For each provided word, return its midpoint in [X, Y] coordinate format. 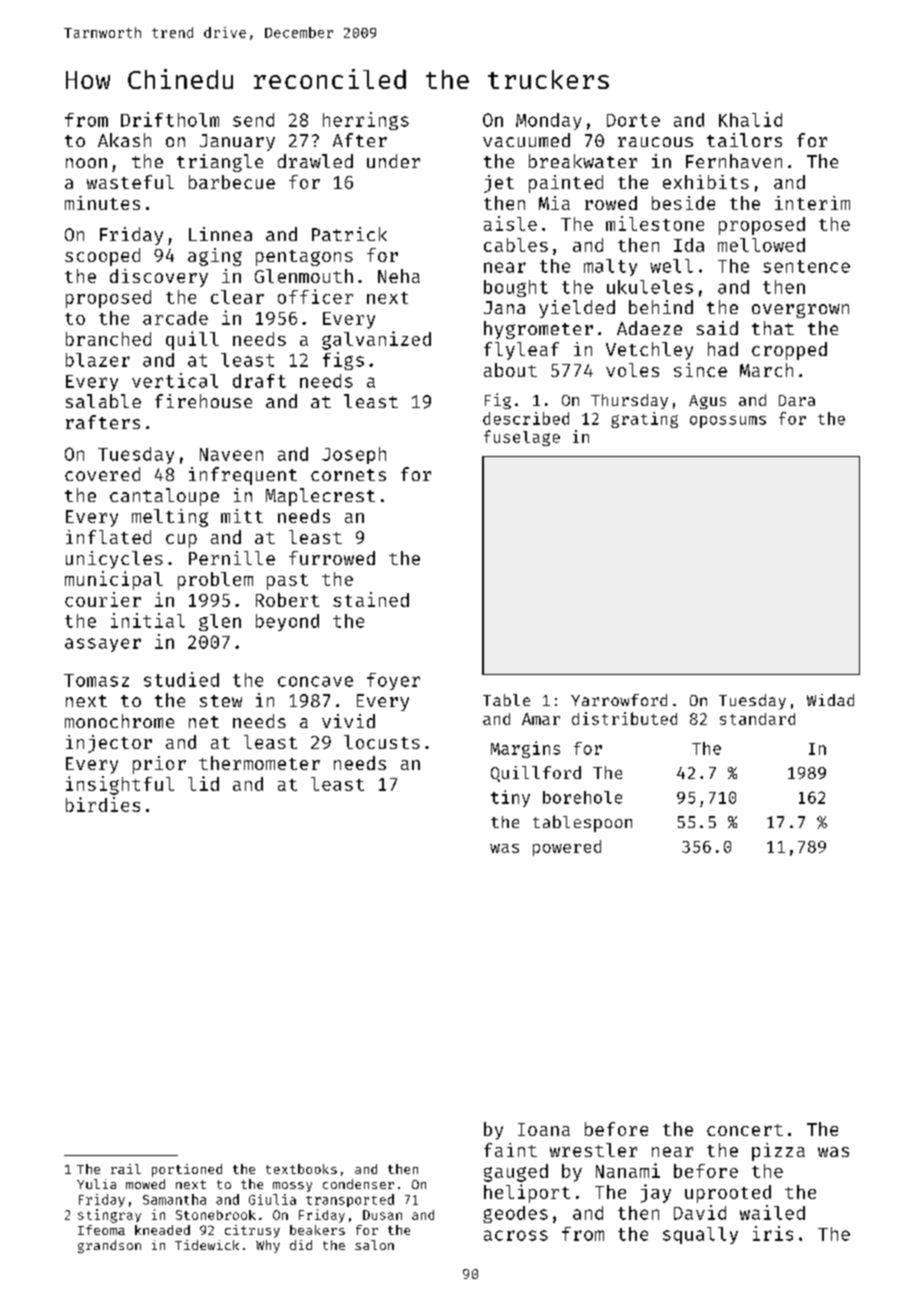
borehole [582, 797]
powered [567, 848]
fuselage [522, 438]
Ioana [544, 1129]
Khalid [750, 119]
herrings [366, 121]
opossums [728, 422]
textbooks [301, 1169]
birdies [103, 804]
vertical [175, 380]
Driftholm [170, 119]
